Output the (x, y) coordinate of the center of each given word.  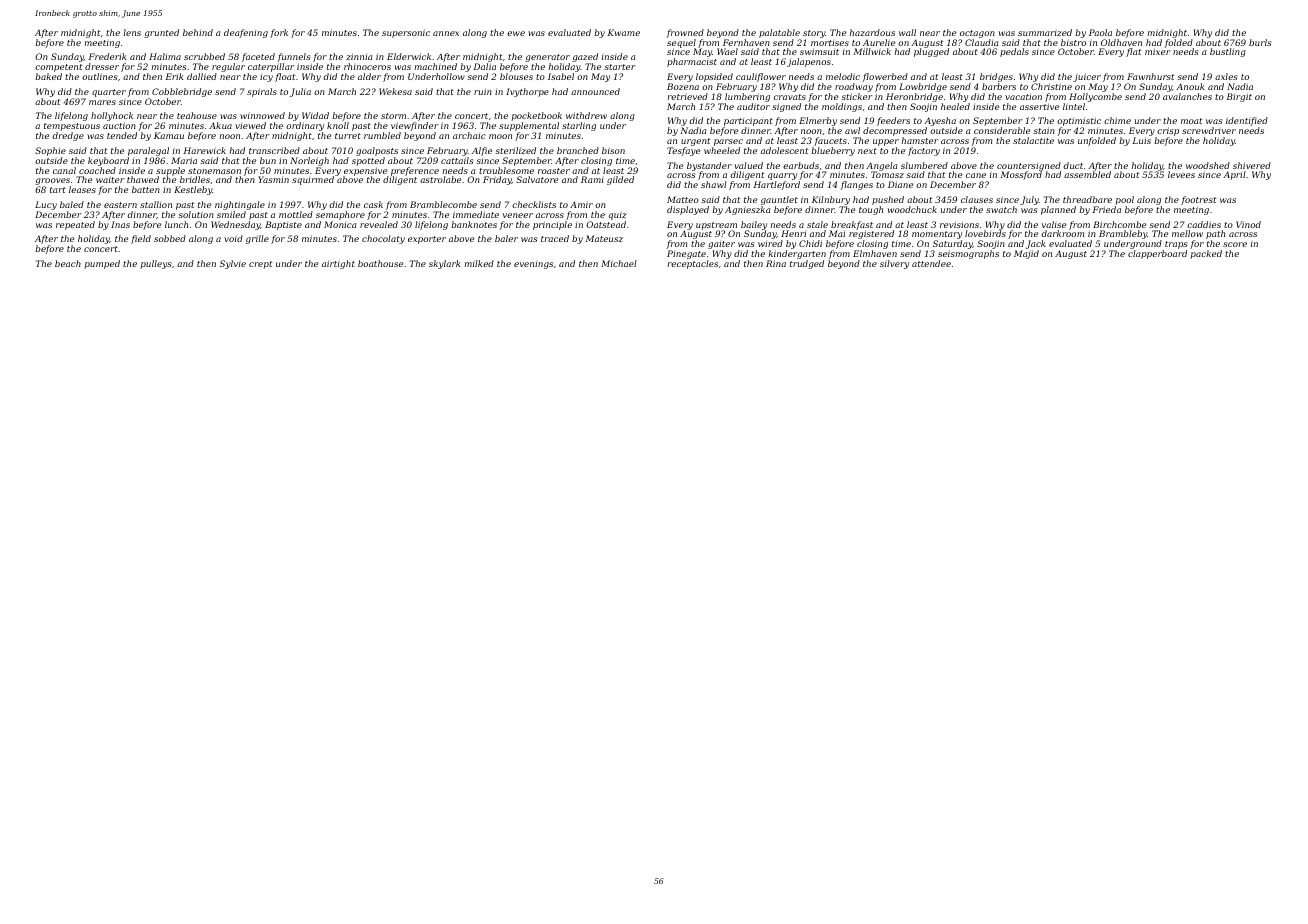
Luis (1141, 140)
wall (907, 32)
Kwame (623, 32)
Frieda (1106, 209)
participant (748, 121)
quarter (109, 93)
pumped (102, 264)
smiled (231, 214)
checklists (534, 204)
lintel (1074, 106)
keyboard (108, 161)
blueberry (833, 151)
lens (132, 32)
